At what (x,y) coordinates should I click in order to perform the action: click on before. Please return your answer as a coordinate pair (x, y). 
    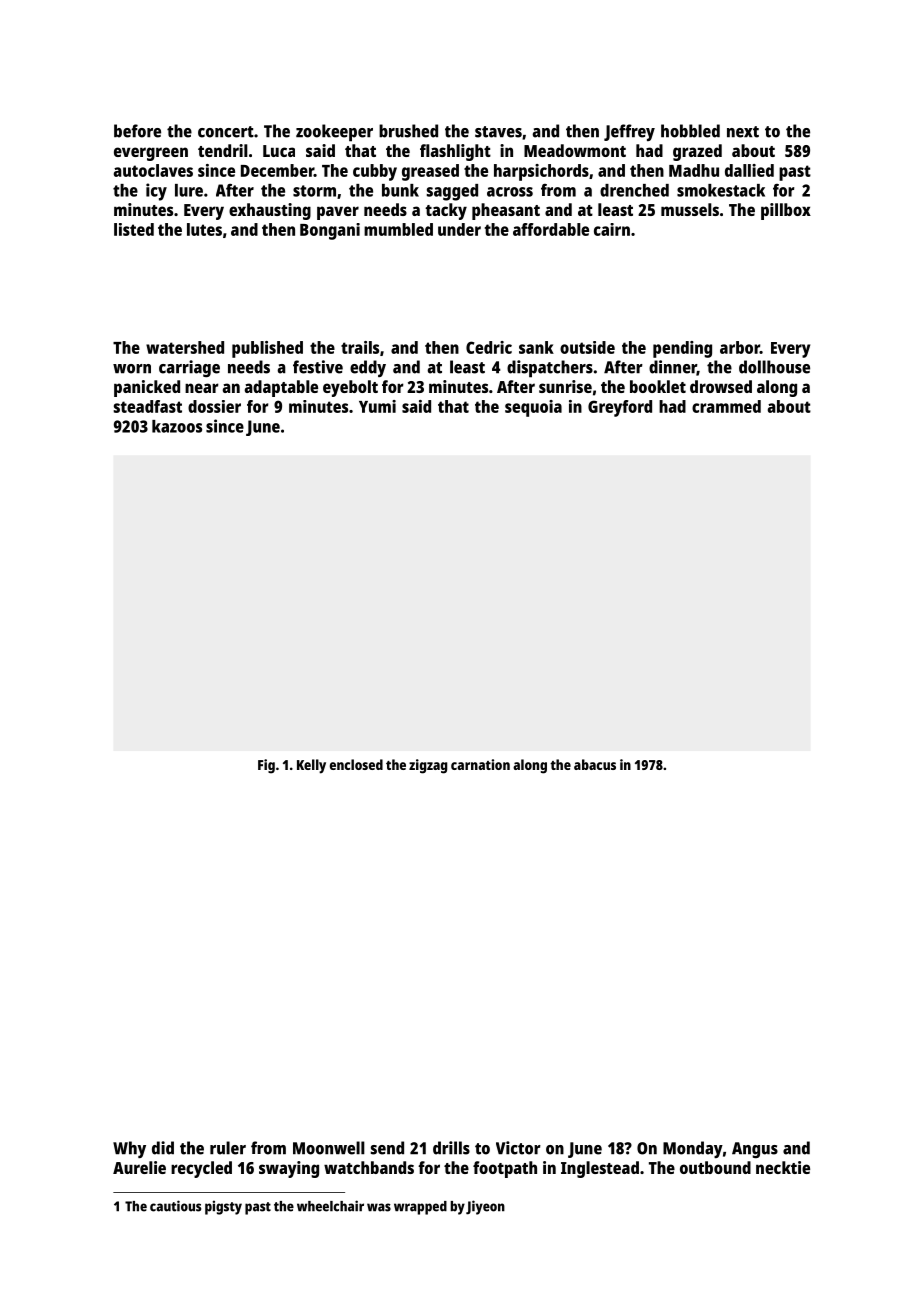
    Looking at the image, I should click on (137, 131).
